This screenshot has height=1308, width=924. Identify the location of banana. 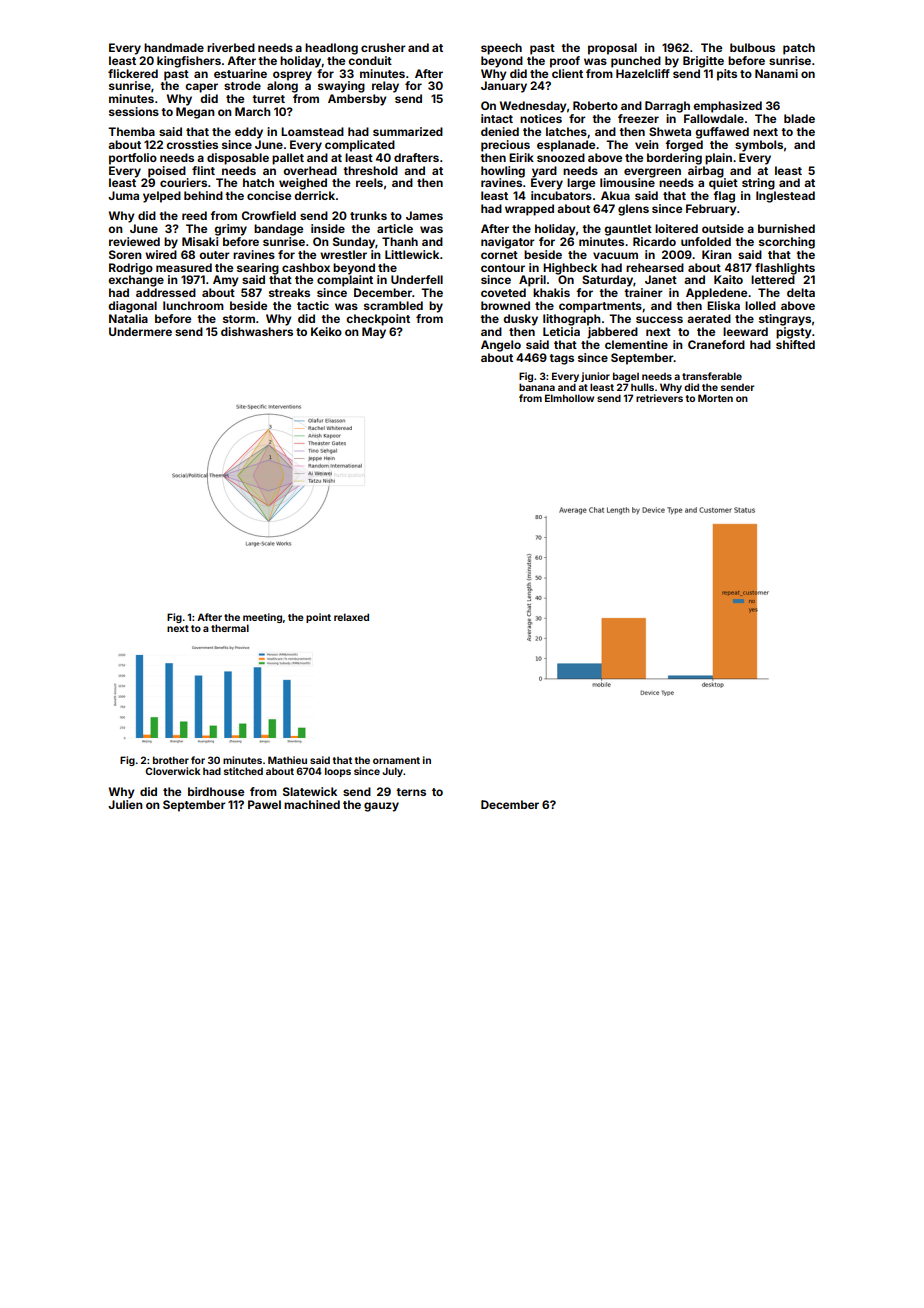
(537, 387).
